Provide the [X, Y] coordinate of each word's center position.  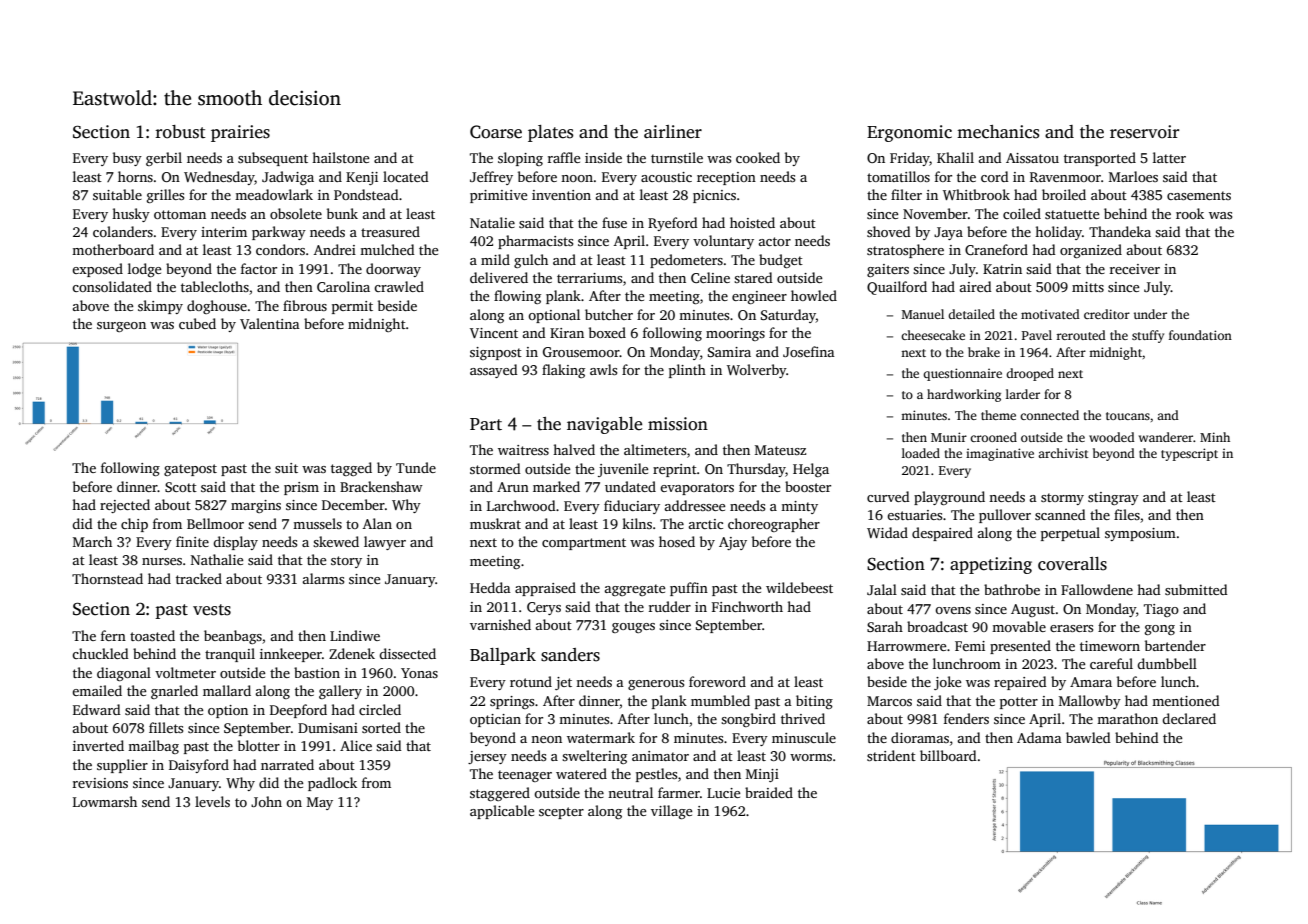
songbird [748, 720]
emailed [97, 690]
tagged [351, 469]
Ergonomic [909, 133]
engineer [759, 297]
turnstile [677, 157]
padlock [332, 784]
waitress [523, 450]
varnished [500, 624]
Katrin [1002, 269]
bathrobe [1012, 589]
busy [127, 159]
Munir [949, 437]
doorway [393, 270]
